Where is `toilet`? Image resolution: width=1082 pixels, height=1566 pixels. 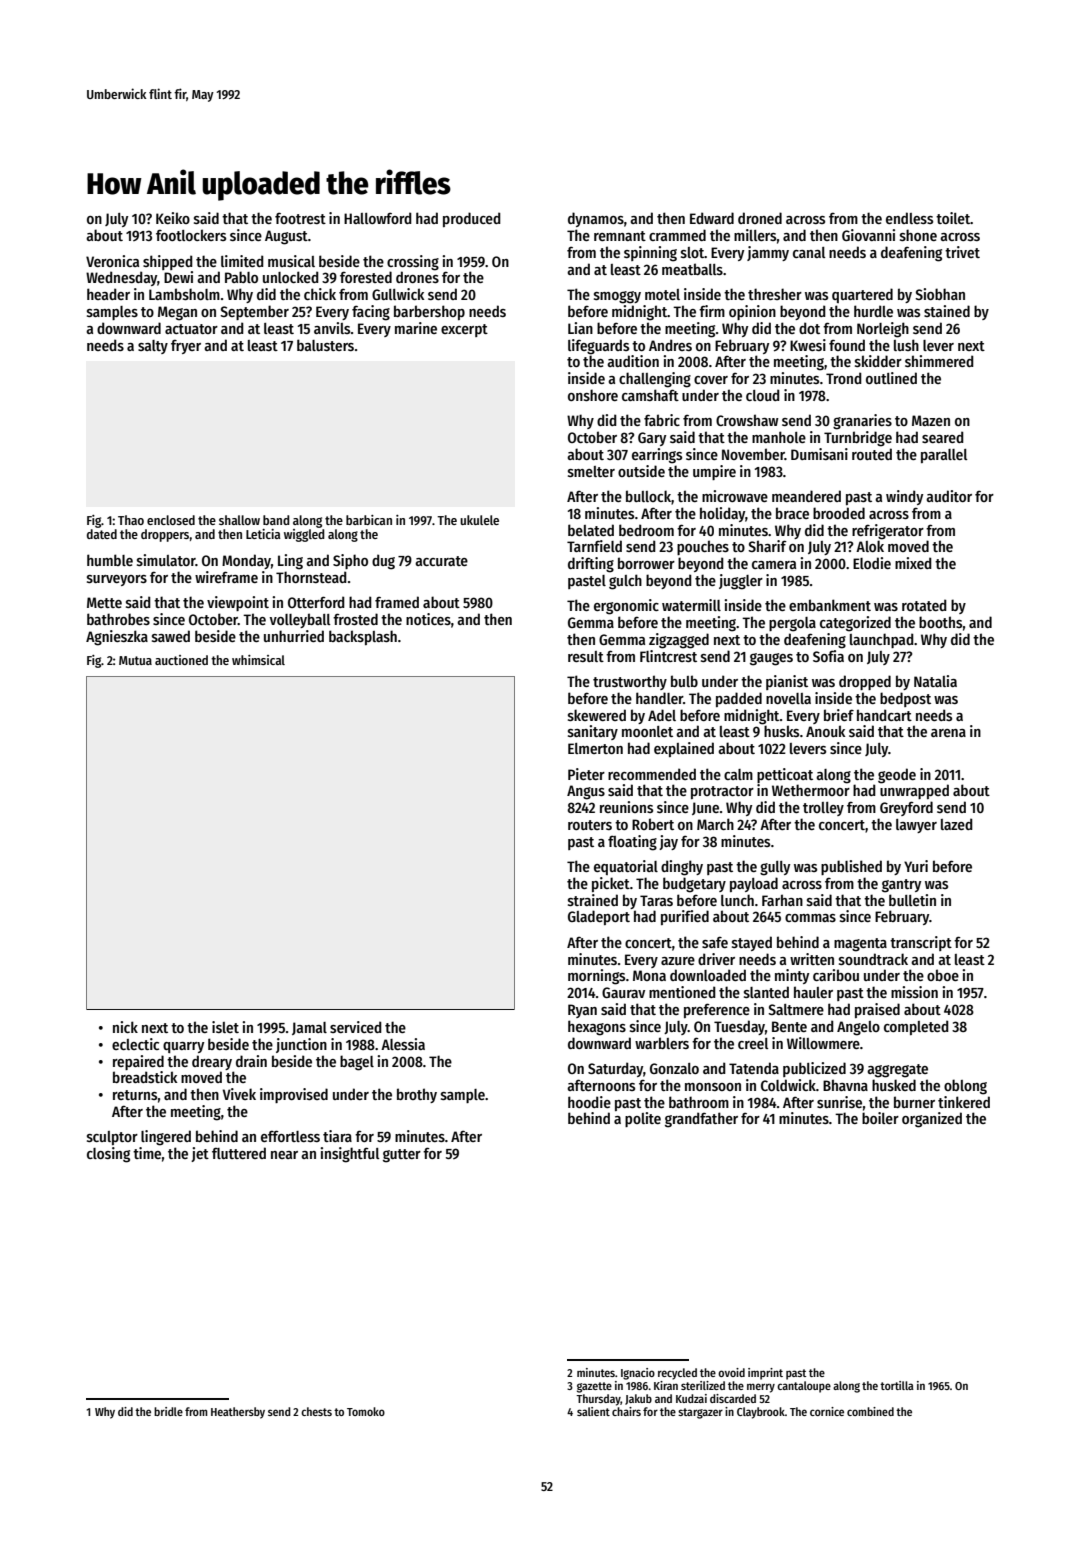 toilet is located at coordinates (953, 218).
